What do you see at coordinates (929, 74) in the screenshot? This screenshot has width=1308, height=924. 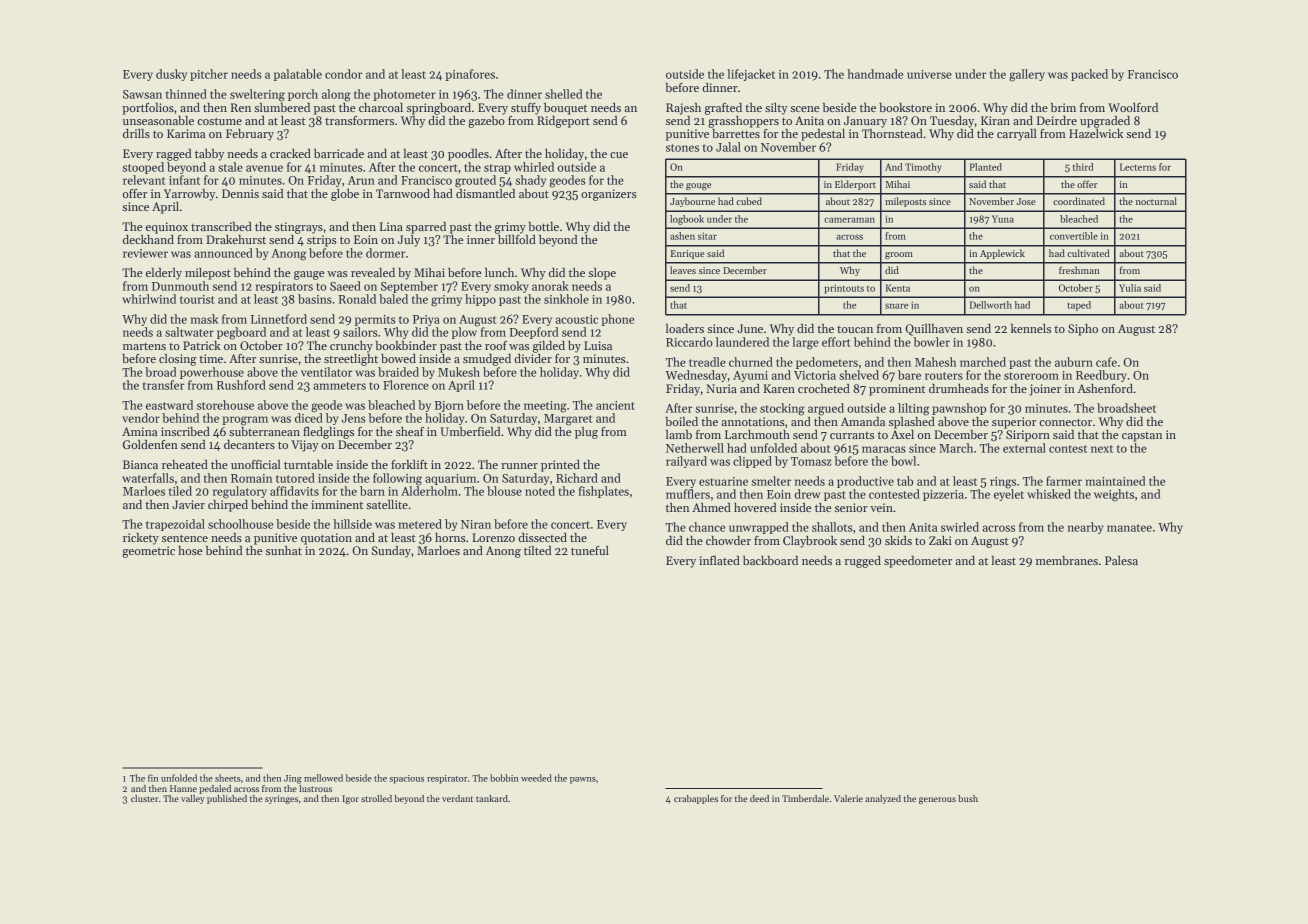 I see `universe` at bounding box center [929, 74].
